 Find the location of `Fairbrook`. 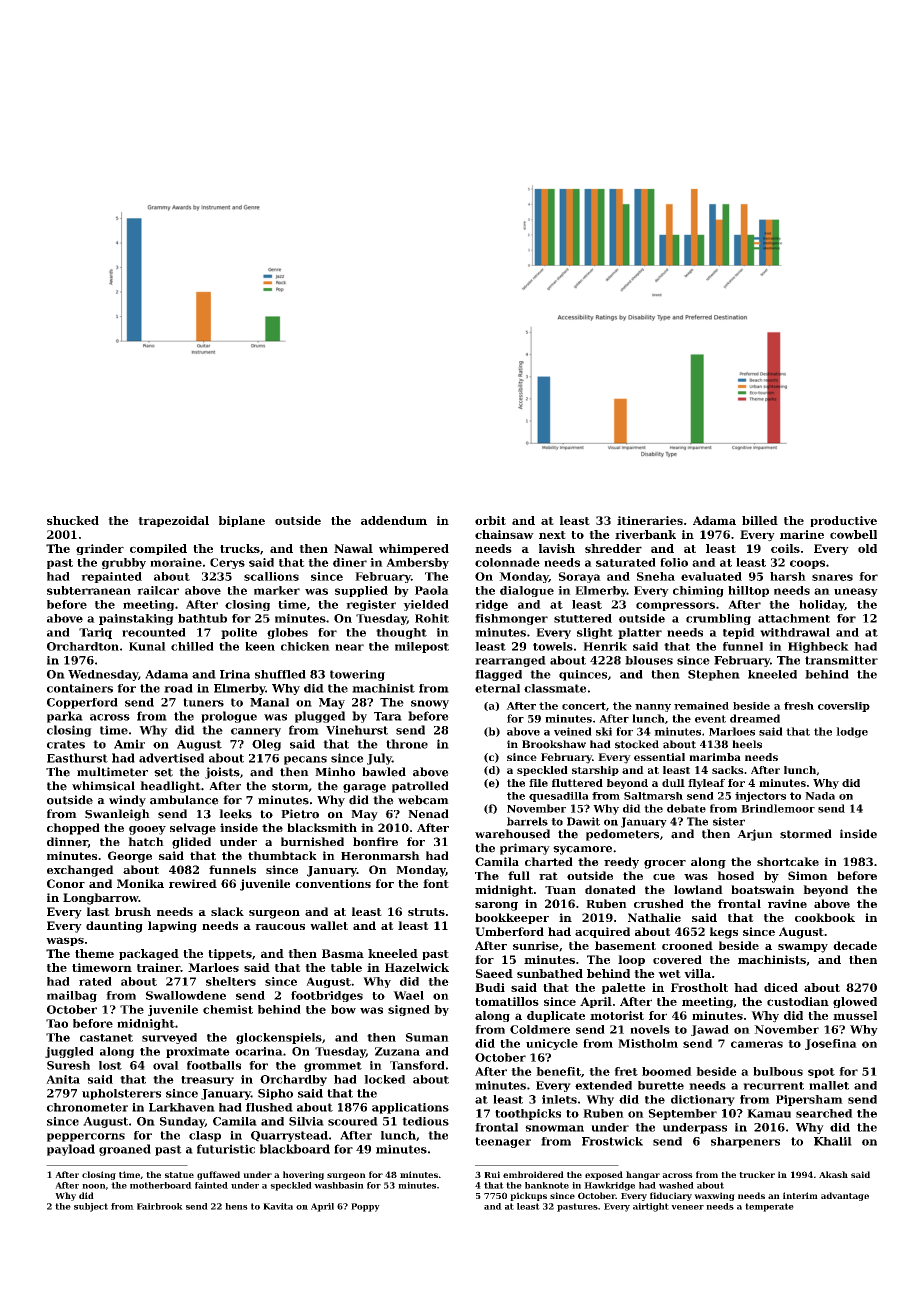

Fairbrook is located at coordinates (160, 1206).
